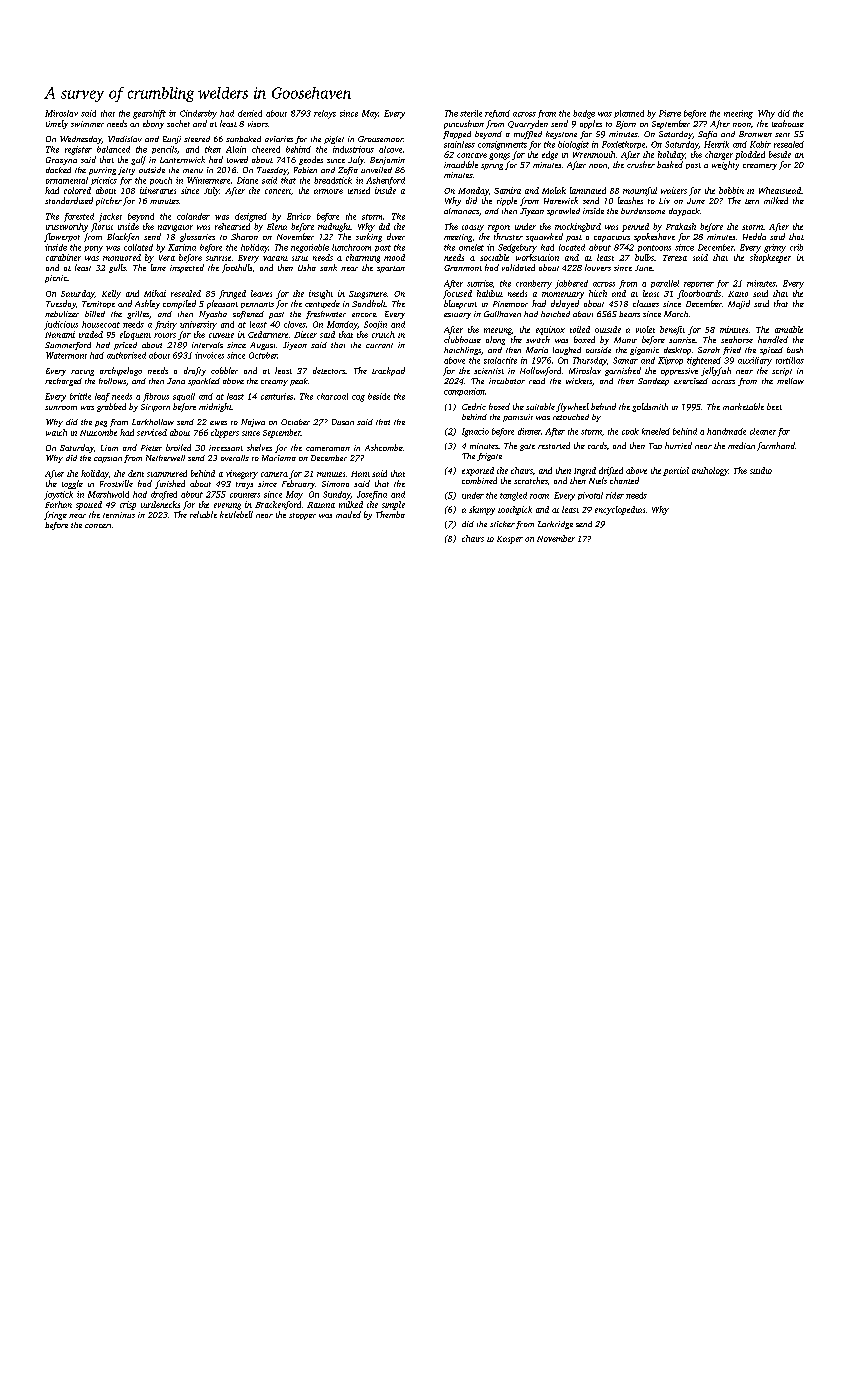 This screenshot has width=849, height=1400. Describe the element at coordinates (149, 114) in the screenshot. I see `gearshift` at that location.
